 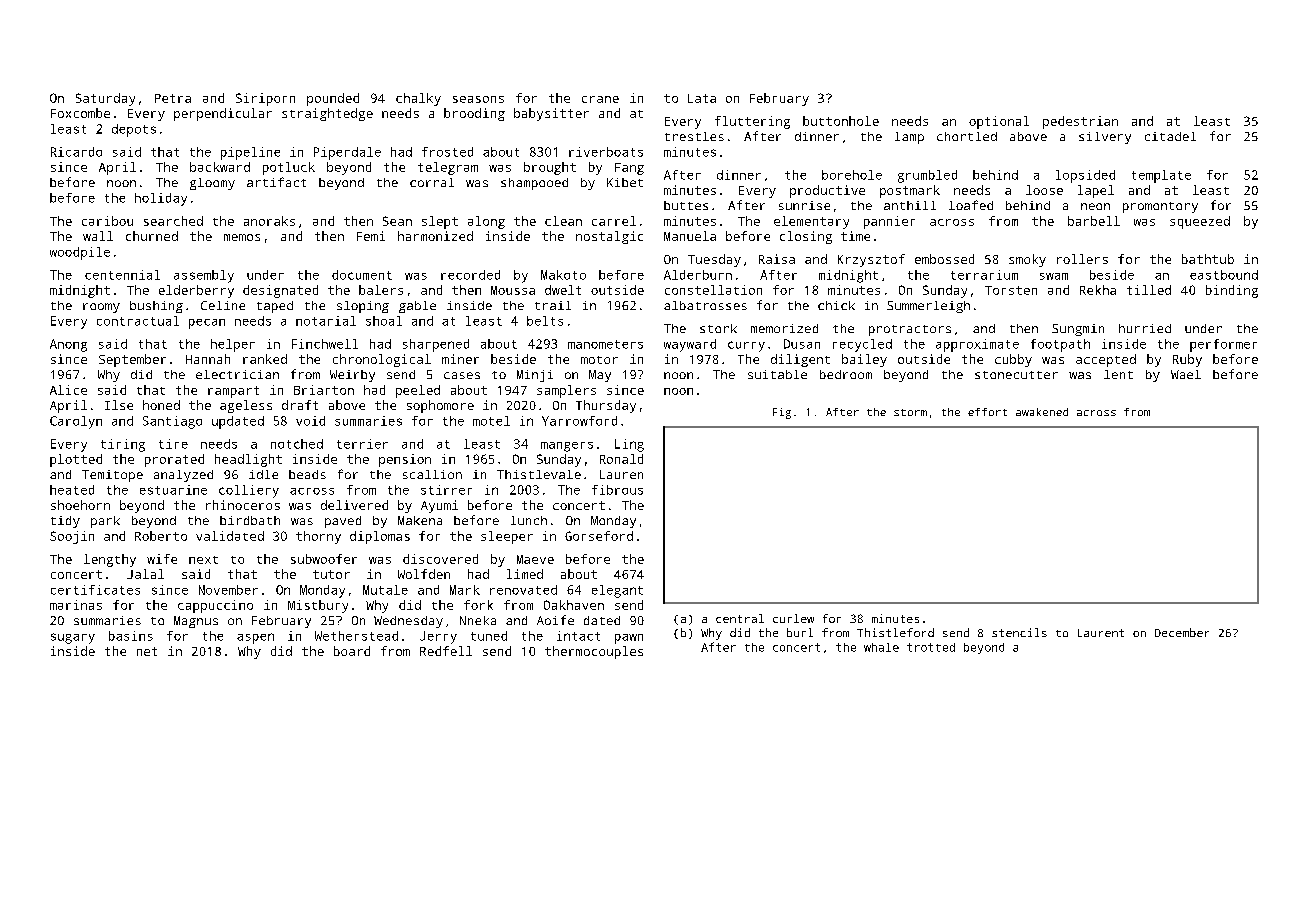 What do you see at coordinates (617, 591) in the screenshot?
I see `elegant` at bounding box center [617, 591].
